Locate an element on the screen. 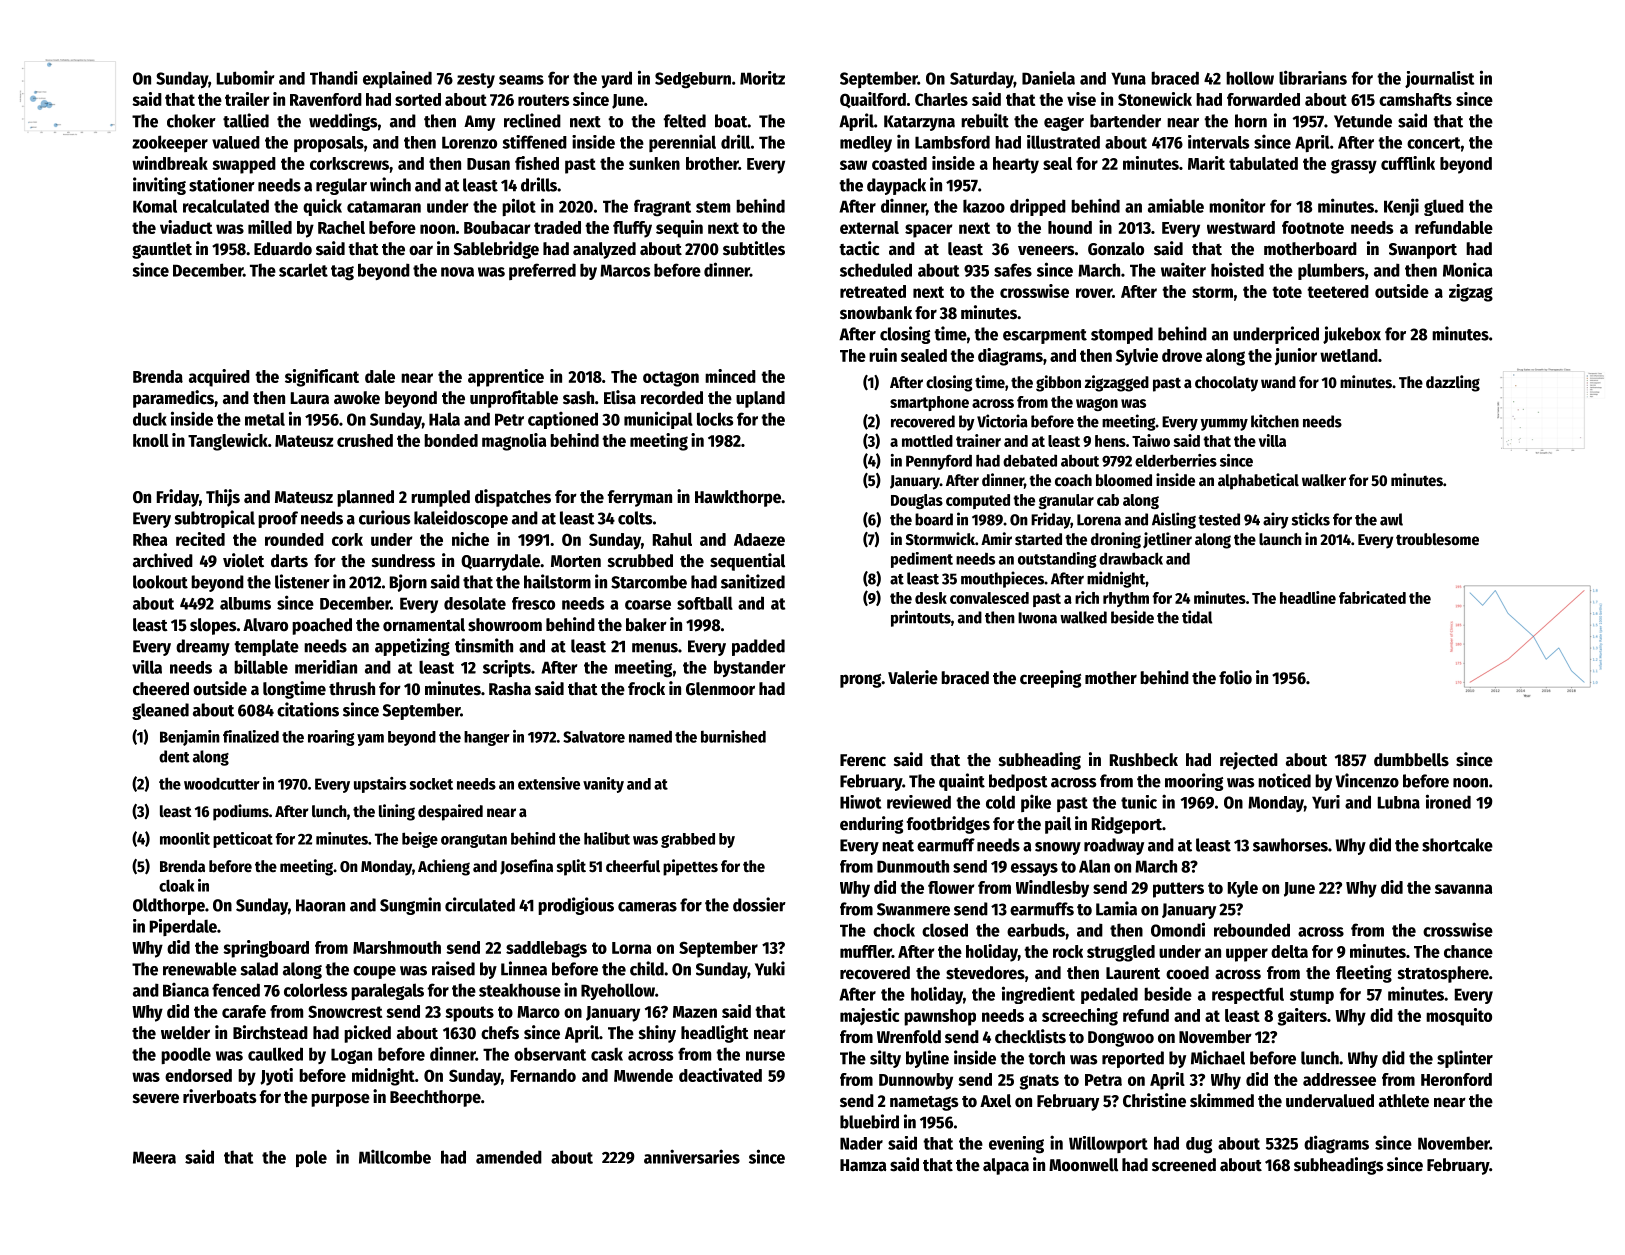 The image size is (1625, 1255). acquired is located at coordinates (219, 378).
